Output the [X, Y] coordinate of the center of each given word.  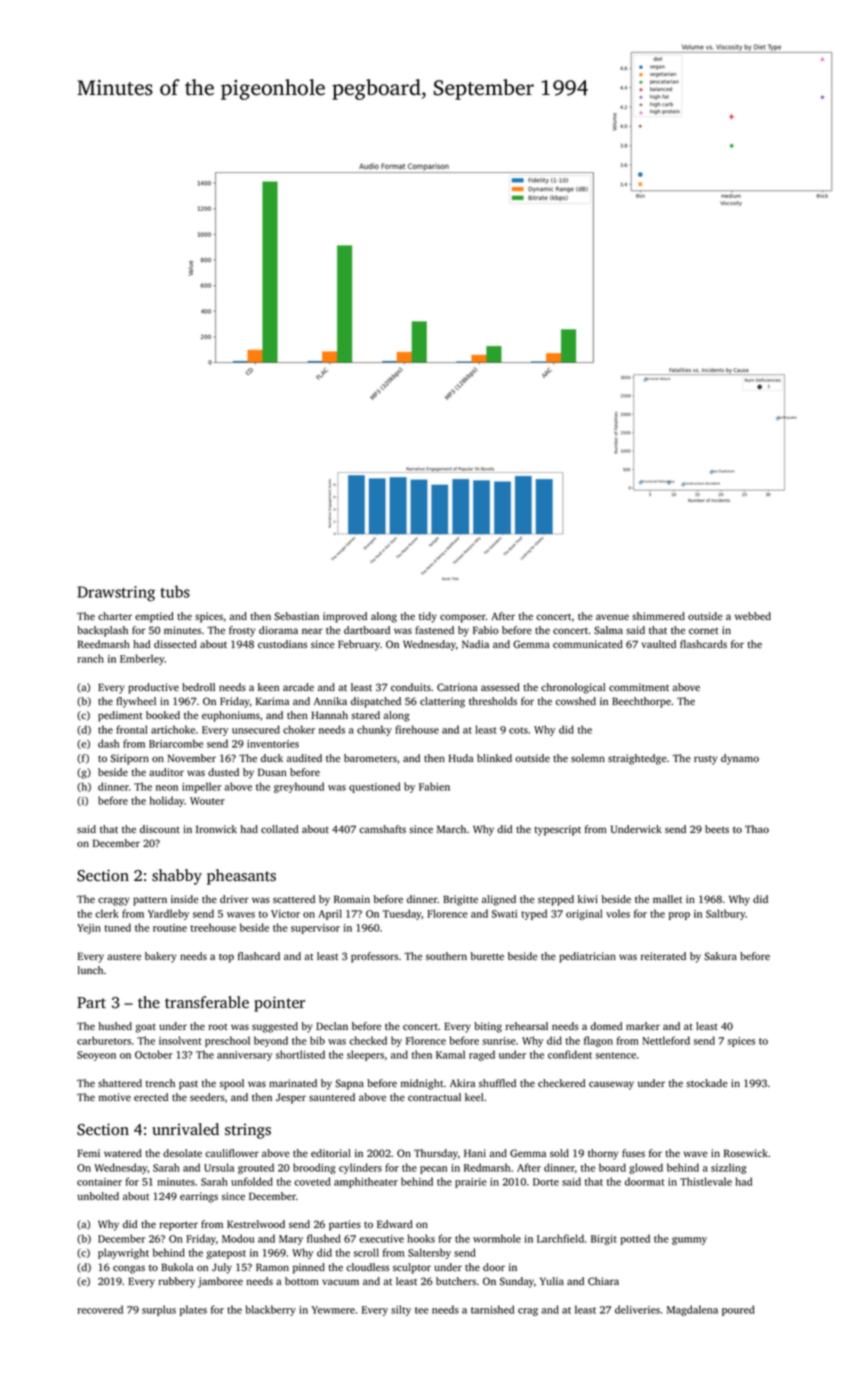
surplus [159, 1310]
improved [345, 617]
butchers [456, 1281]
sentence [616, 1055]
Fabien [434, 786]
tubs [175, 591]
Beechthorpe [641, 702]
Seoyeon [96, 1056]
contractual [434, 1097]
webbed [753, 616]
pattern [150, 901]
